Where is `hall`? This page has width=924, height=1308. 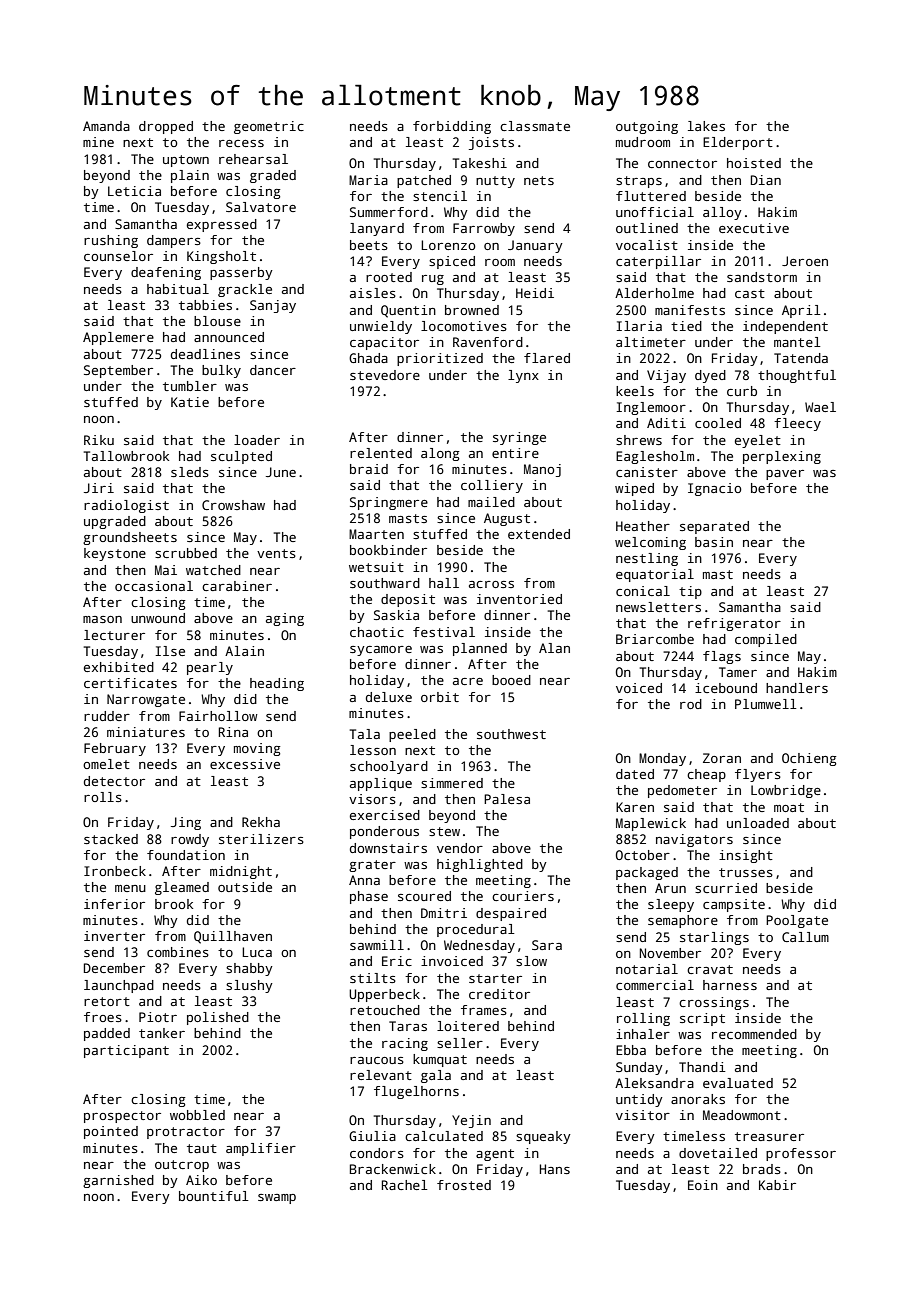 hall is located at coordinates (444, 583).
